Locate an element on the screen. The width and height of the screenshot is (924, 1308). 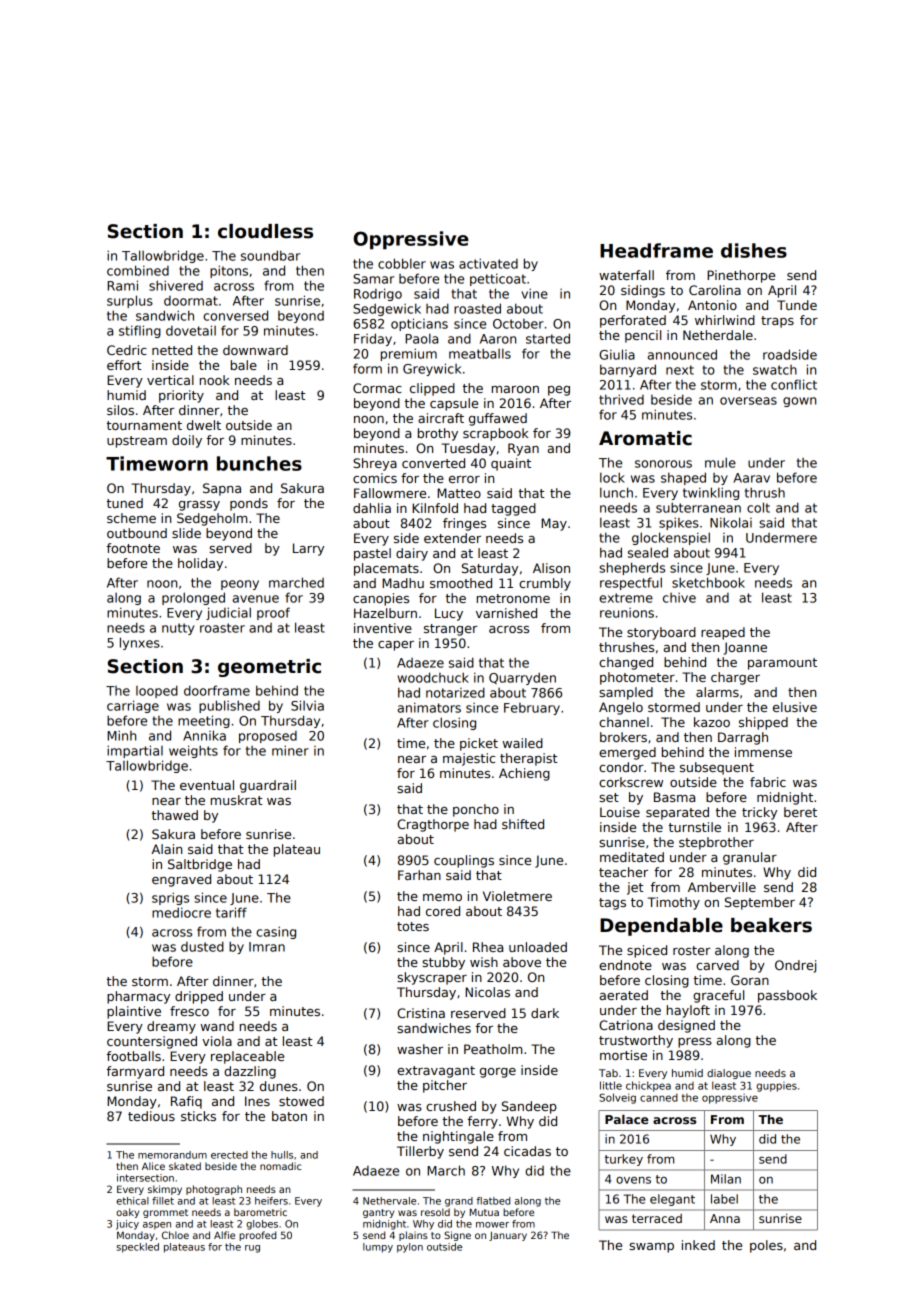
muskrat is located at coordinates (236, 800).
